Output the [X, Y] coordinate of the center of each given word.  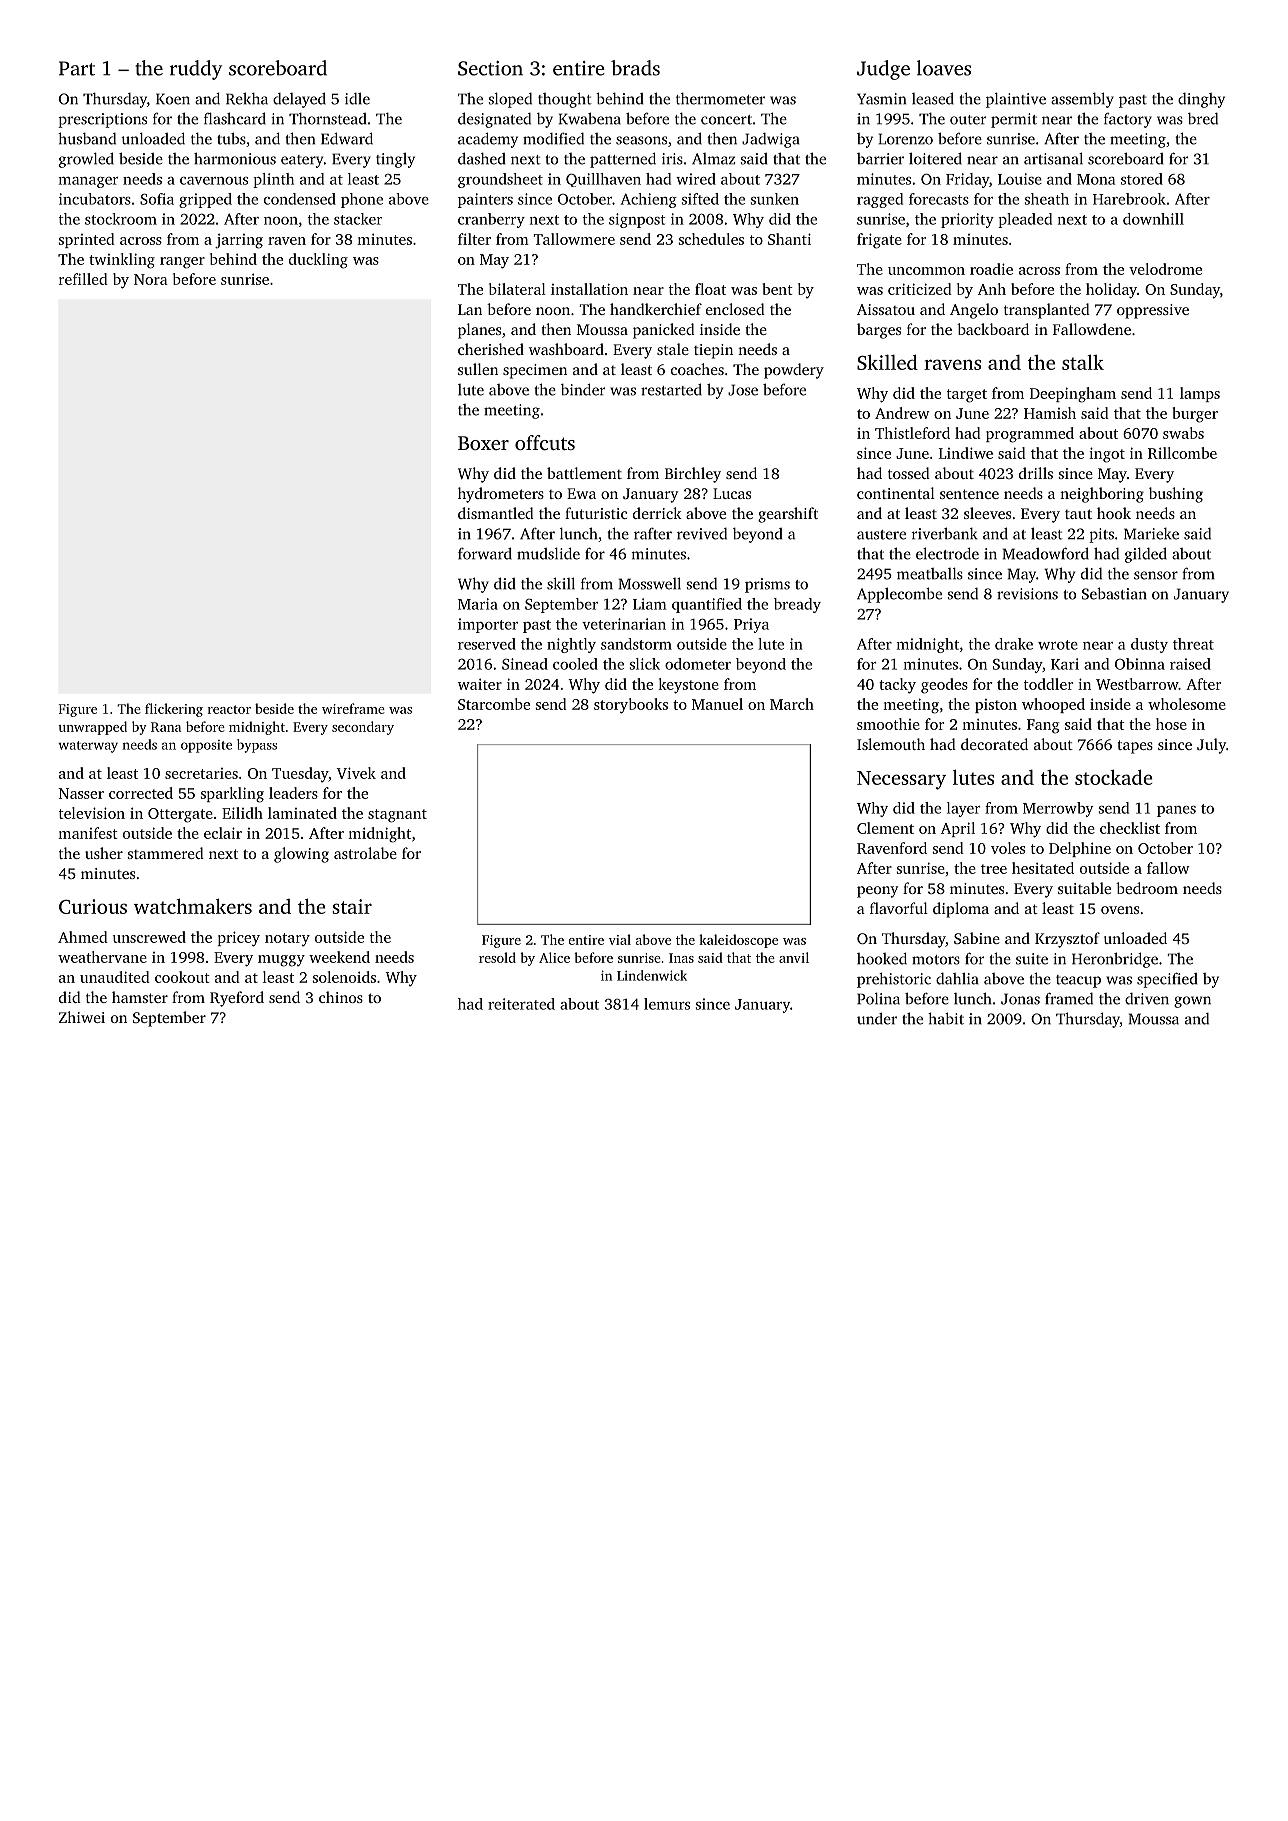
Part [77, 68]
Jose [743, 390]
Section [490, 68]
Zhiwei [82, 1017]
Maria [478, 604]
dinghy [1201, 100]
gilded [1146, 555]
